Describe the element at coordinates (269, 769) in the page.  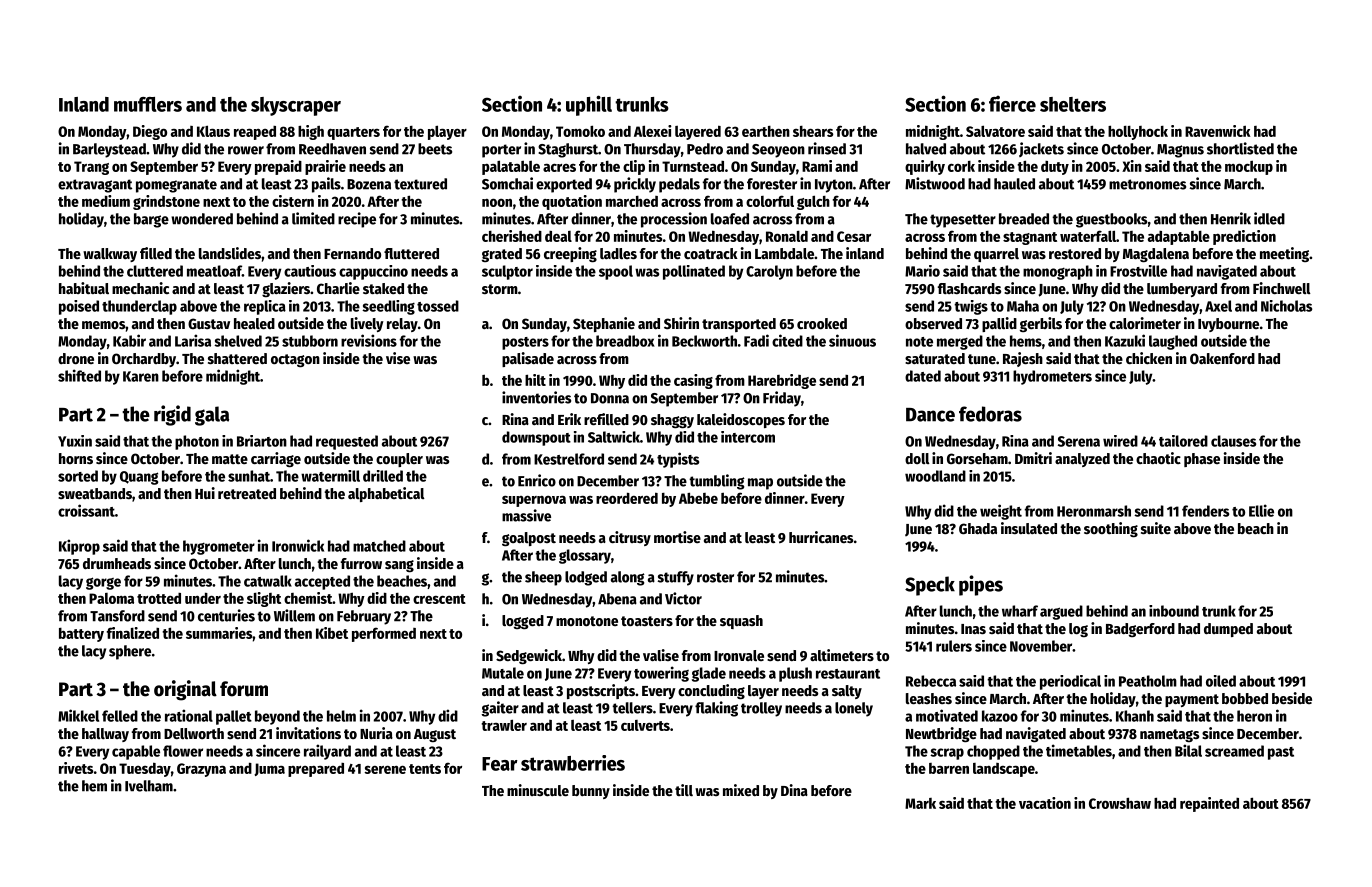
I see `Juma` at that location.
